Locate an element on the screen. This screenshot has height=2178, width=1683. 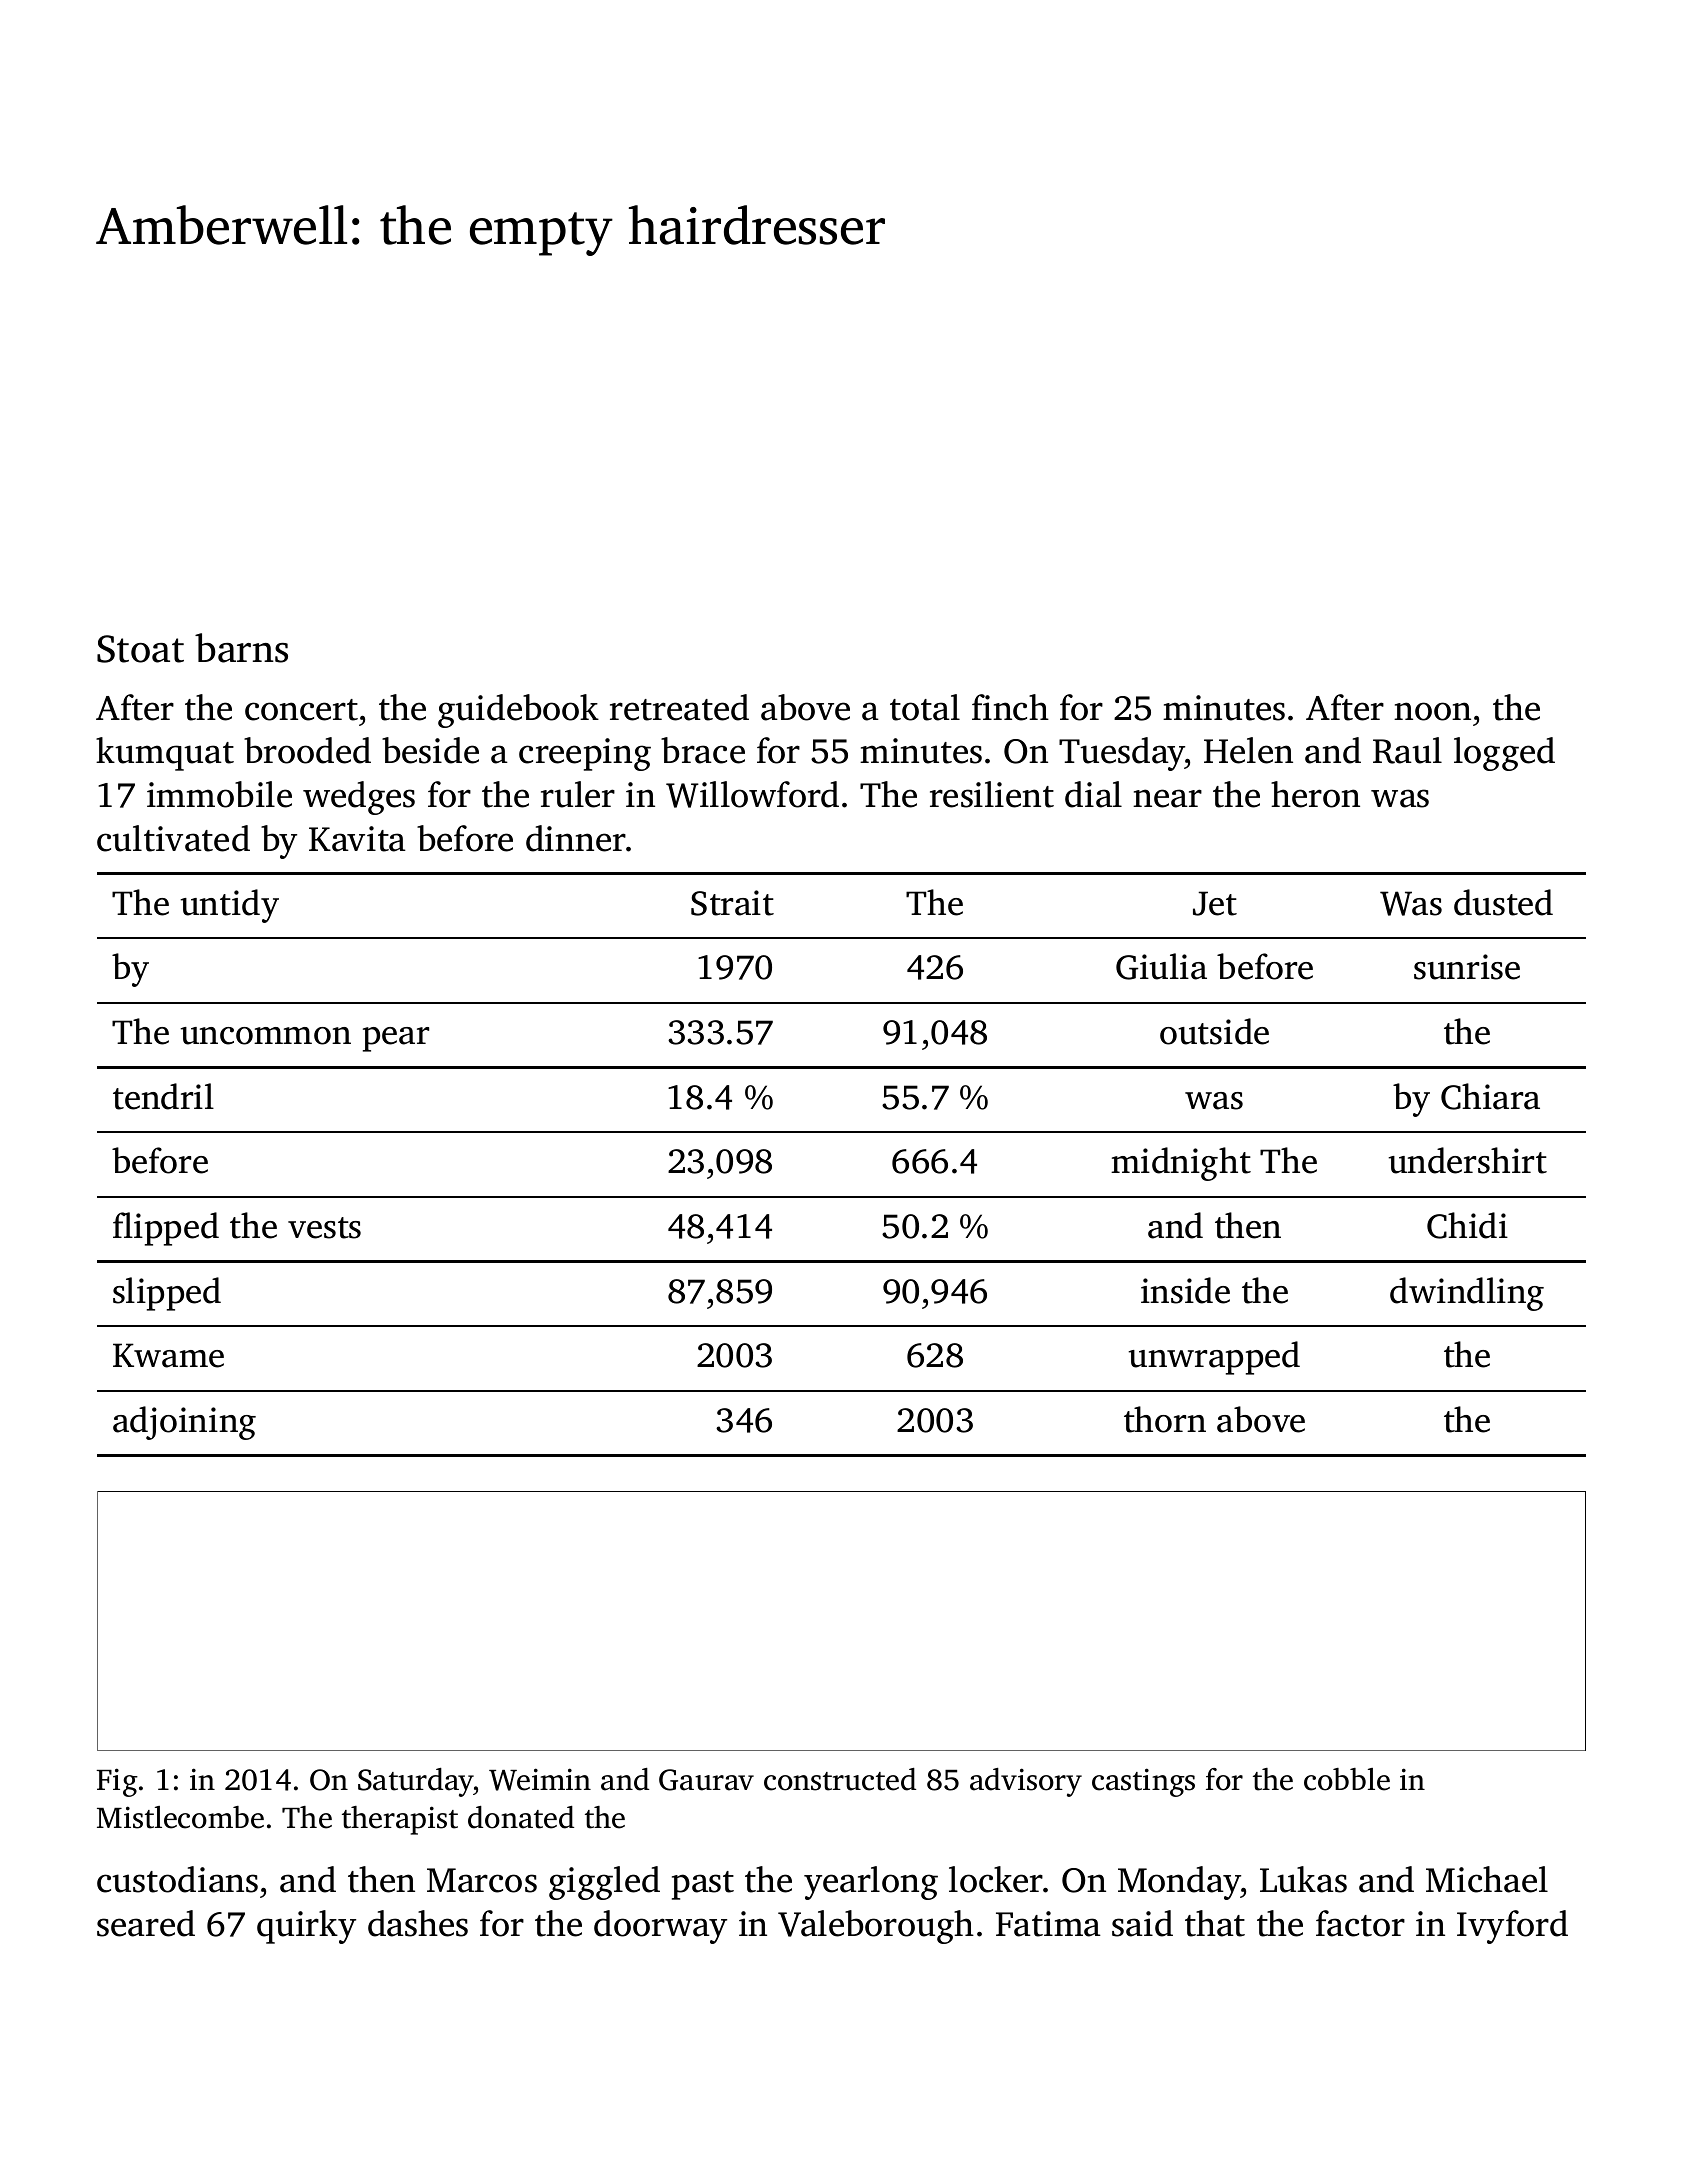
dwindling is located at coordinates (1467, 1294).
